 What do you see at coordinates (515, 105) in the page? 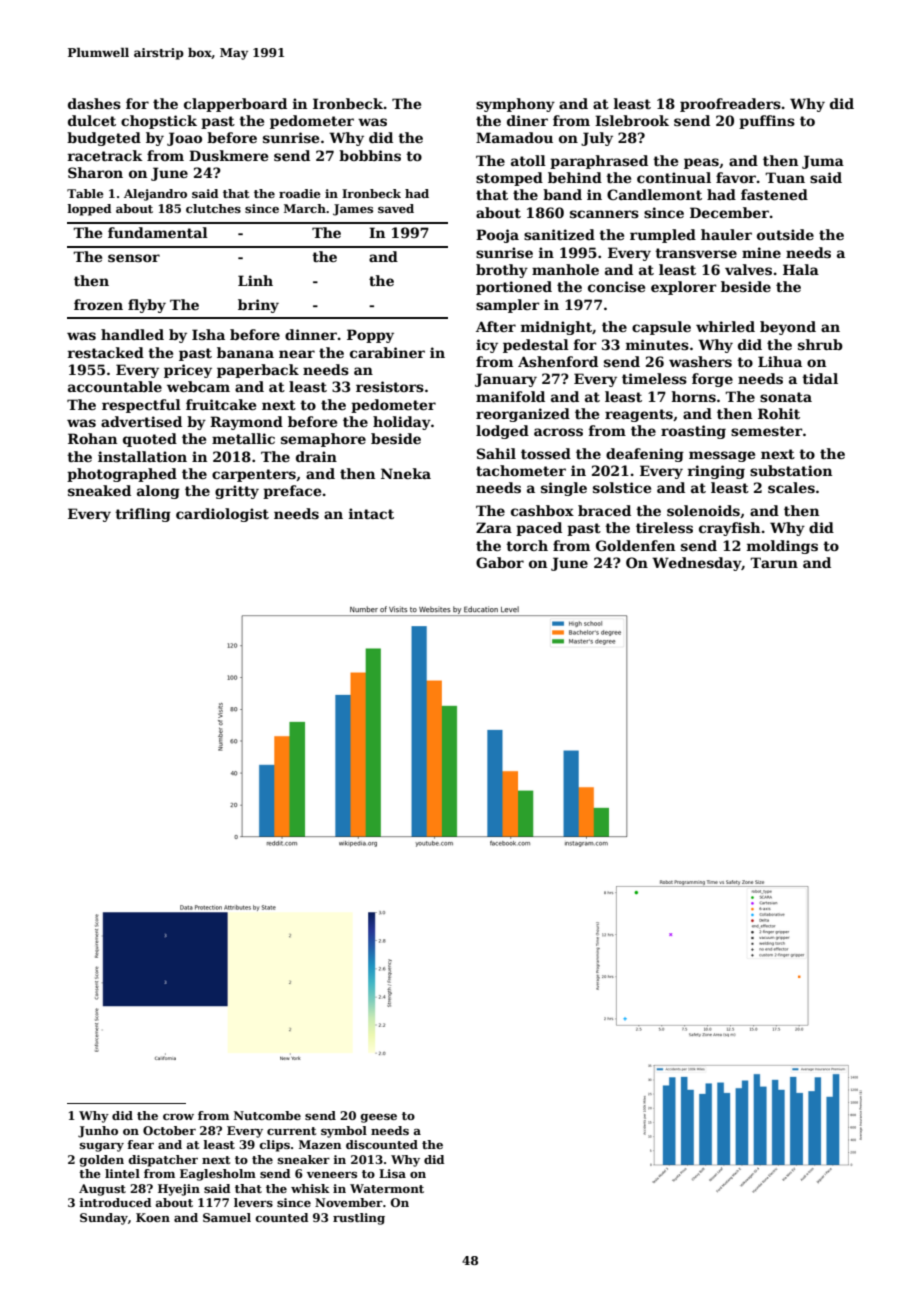
I see `symphony` at bounding box center [515, 105].
